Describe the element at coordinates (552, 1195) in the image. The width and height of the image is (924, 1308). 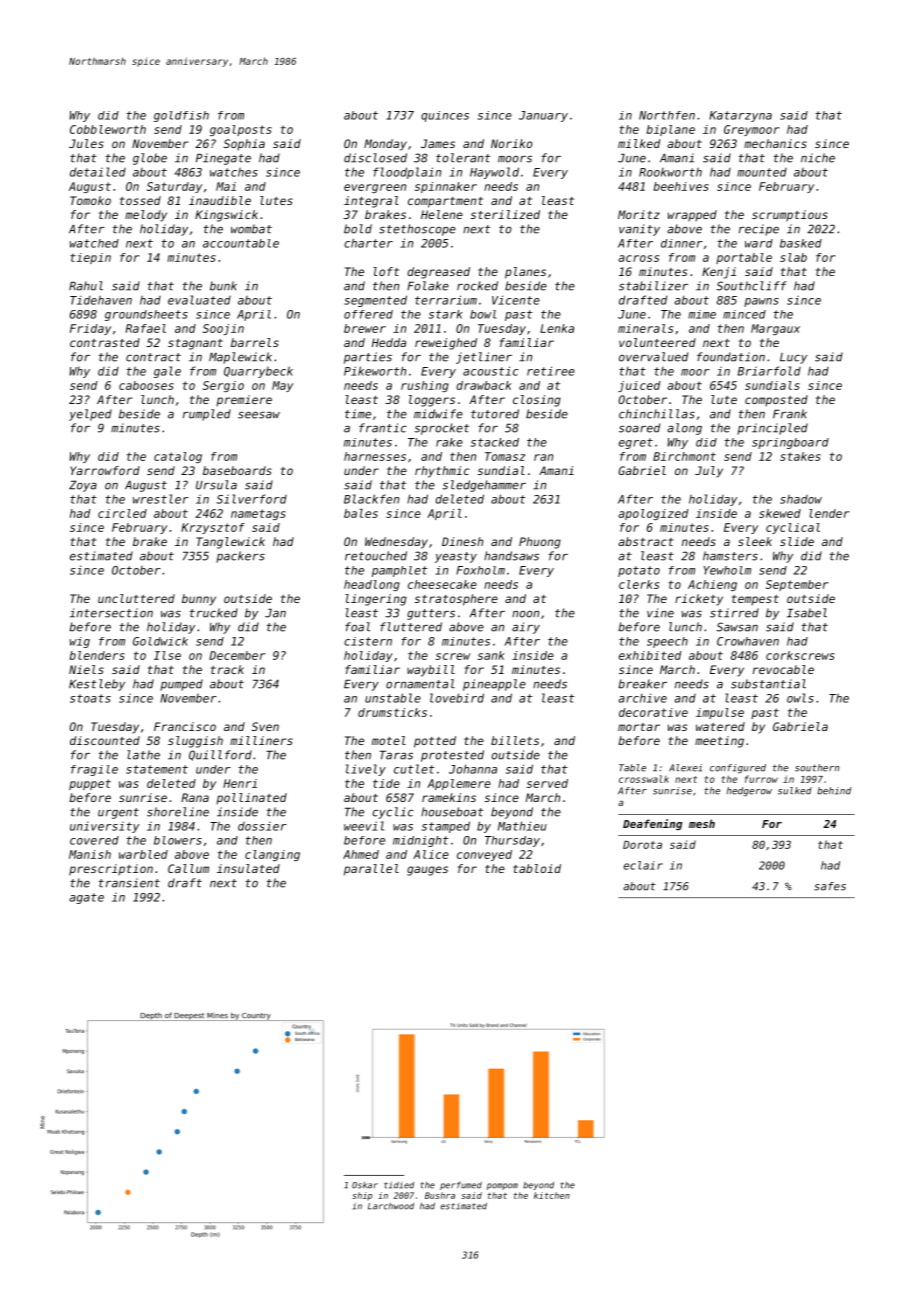
I see `kitchen` at that location.
